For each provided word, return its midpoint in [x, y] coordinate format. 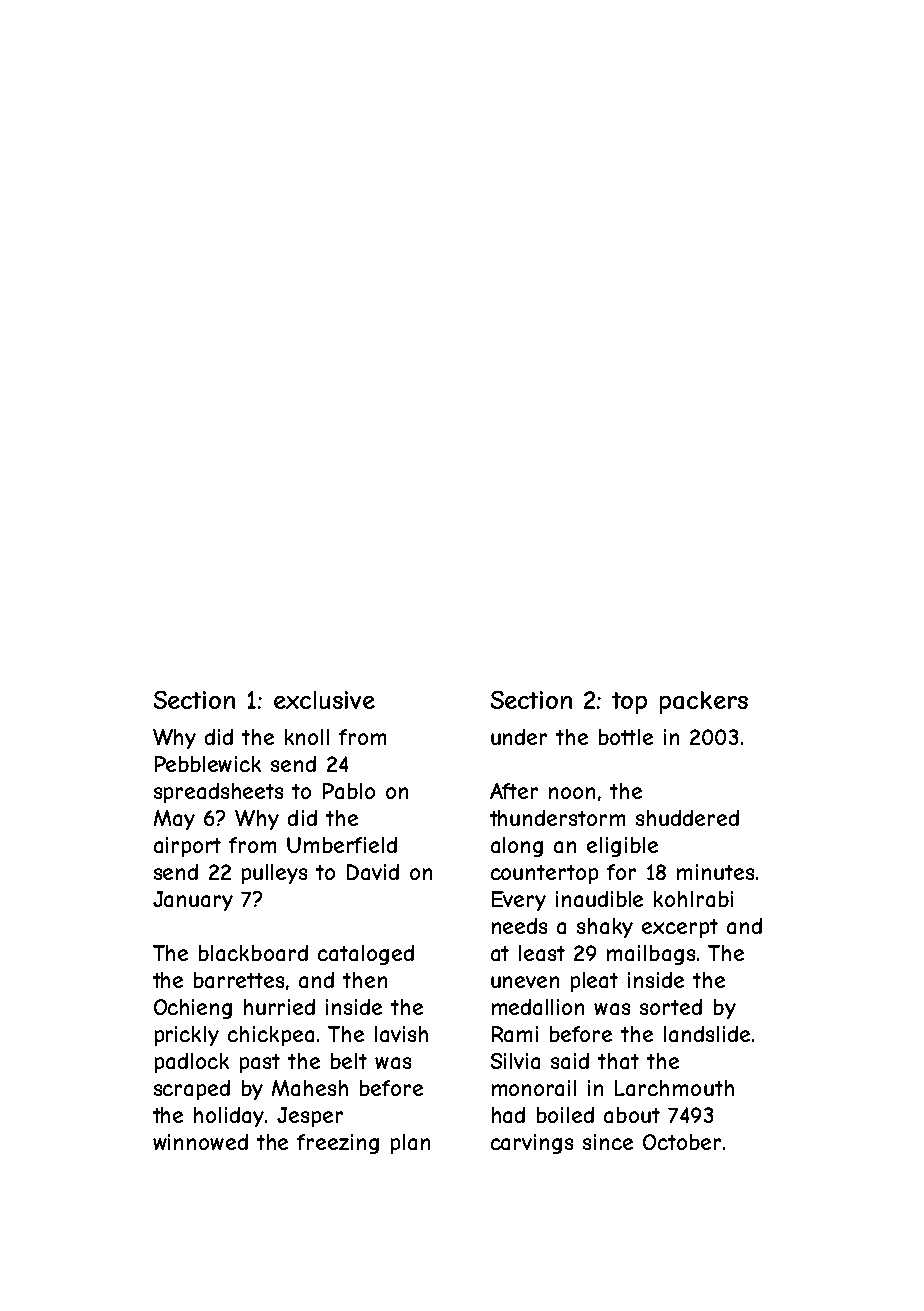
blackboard [253, 953]
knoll [307, 737]
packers [704, 702]
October [682, 1142]
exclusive [324, 700]
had [508, 1115]
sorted [671, 1007]
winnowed [200, 1142]
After [514, 791]
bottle [626, 737]
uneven [525, 982]
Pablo [349, 791]
